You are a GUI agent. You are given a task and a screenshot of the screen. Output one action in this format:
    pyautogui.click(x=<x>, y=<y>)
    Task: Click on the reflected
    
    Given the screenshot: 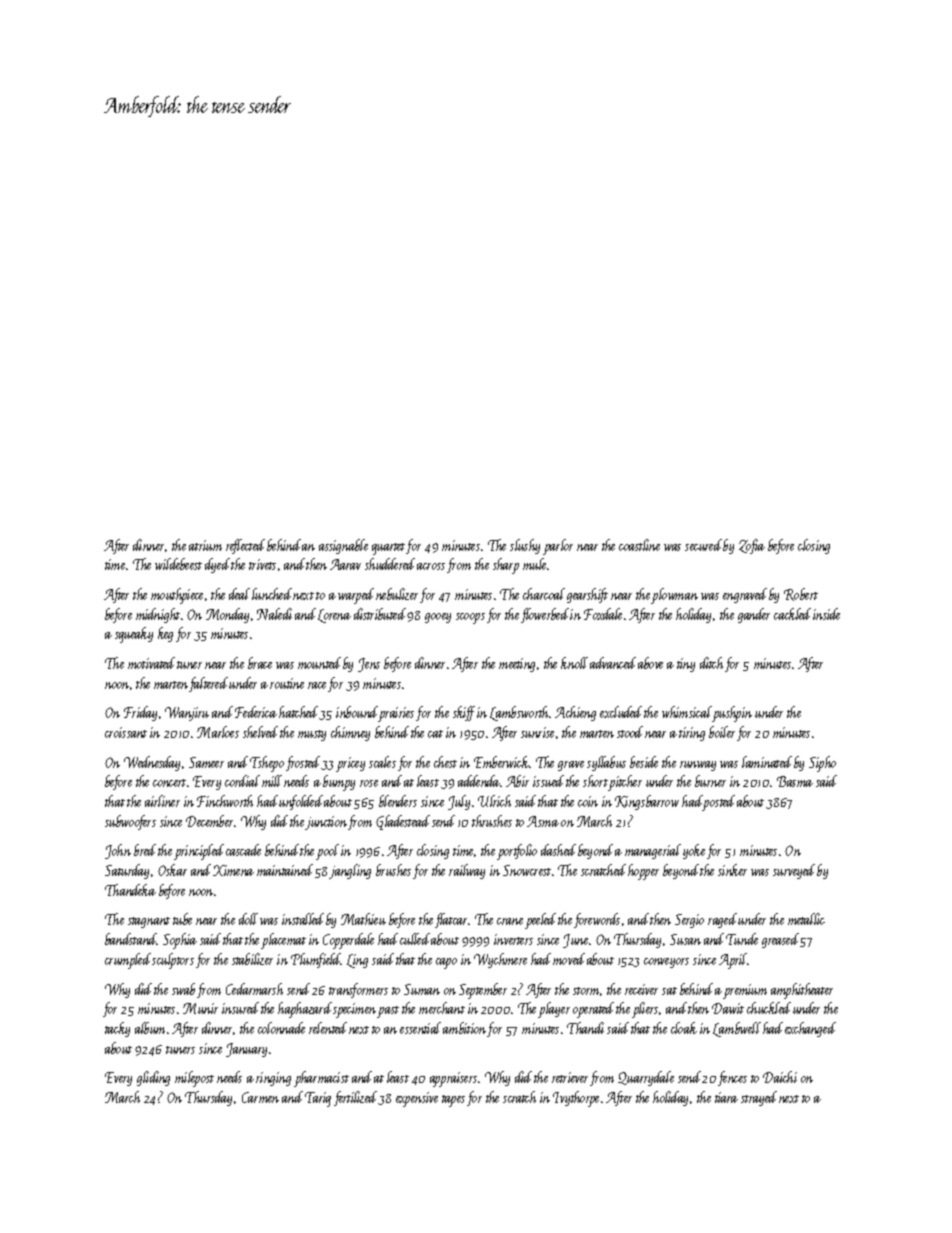 What is the action you would take?
    pyautogui.click(x=245, y=546)
